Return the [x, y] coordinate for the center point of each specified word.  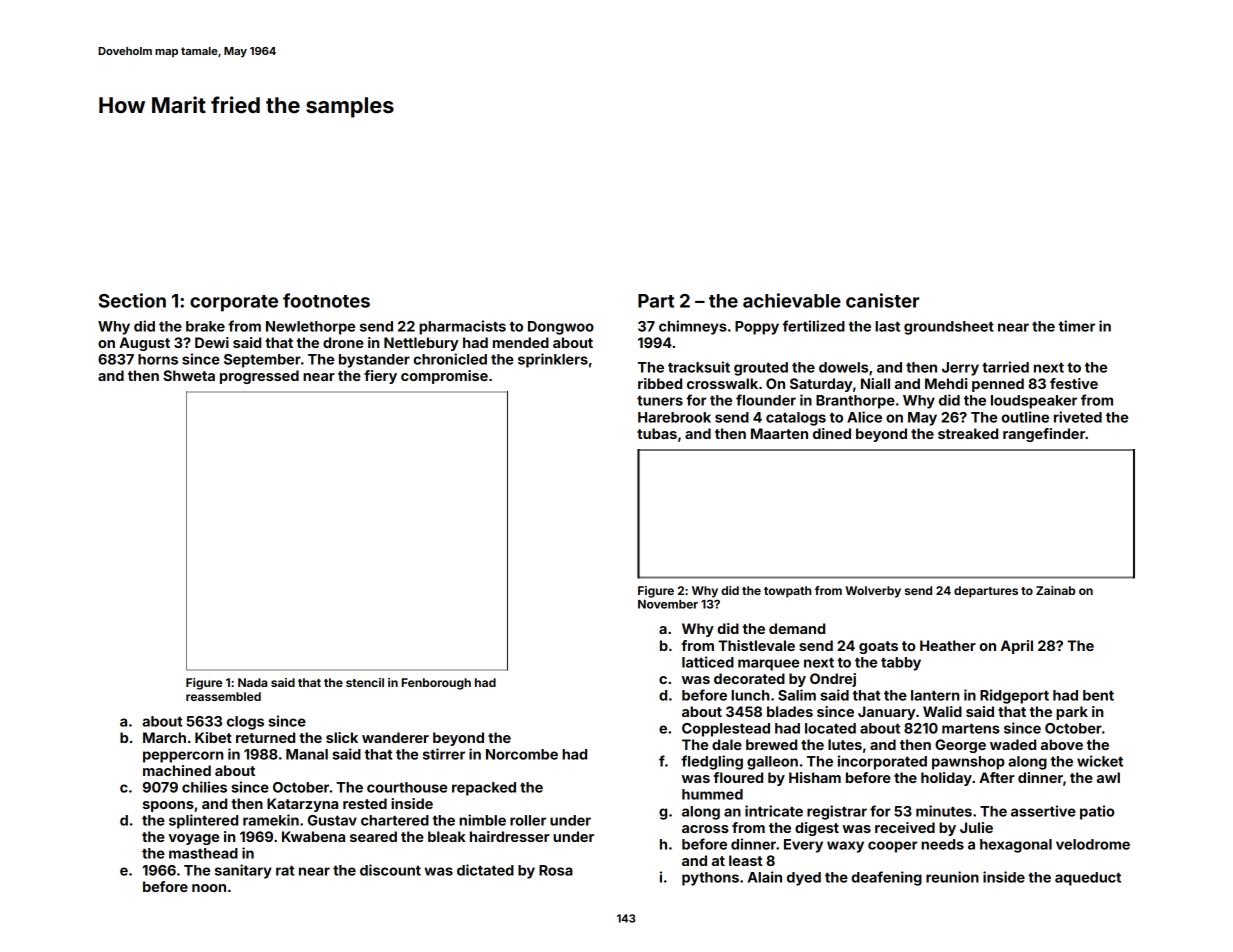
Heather [948, 645]
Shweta [189, 375]
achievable [792, 300]
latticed [708, 662]
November [668, 604]
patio [1097, 812]
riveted [1078, 417]
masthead [203, 853]
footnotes [326, 300]
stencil [365, 682]
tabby [901, 664]
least [746, 860]
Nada [252, 682]
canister [882, 300]
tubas [657, 433]
